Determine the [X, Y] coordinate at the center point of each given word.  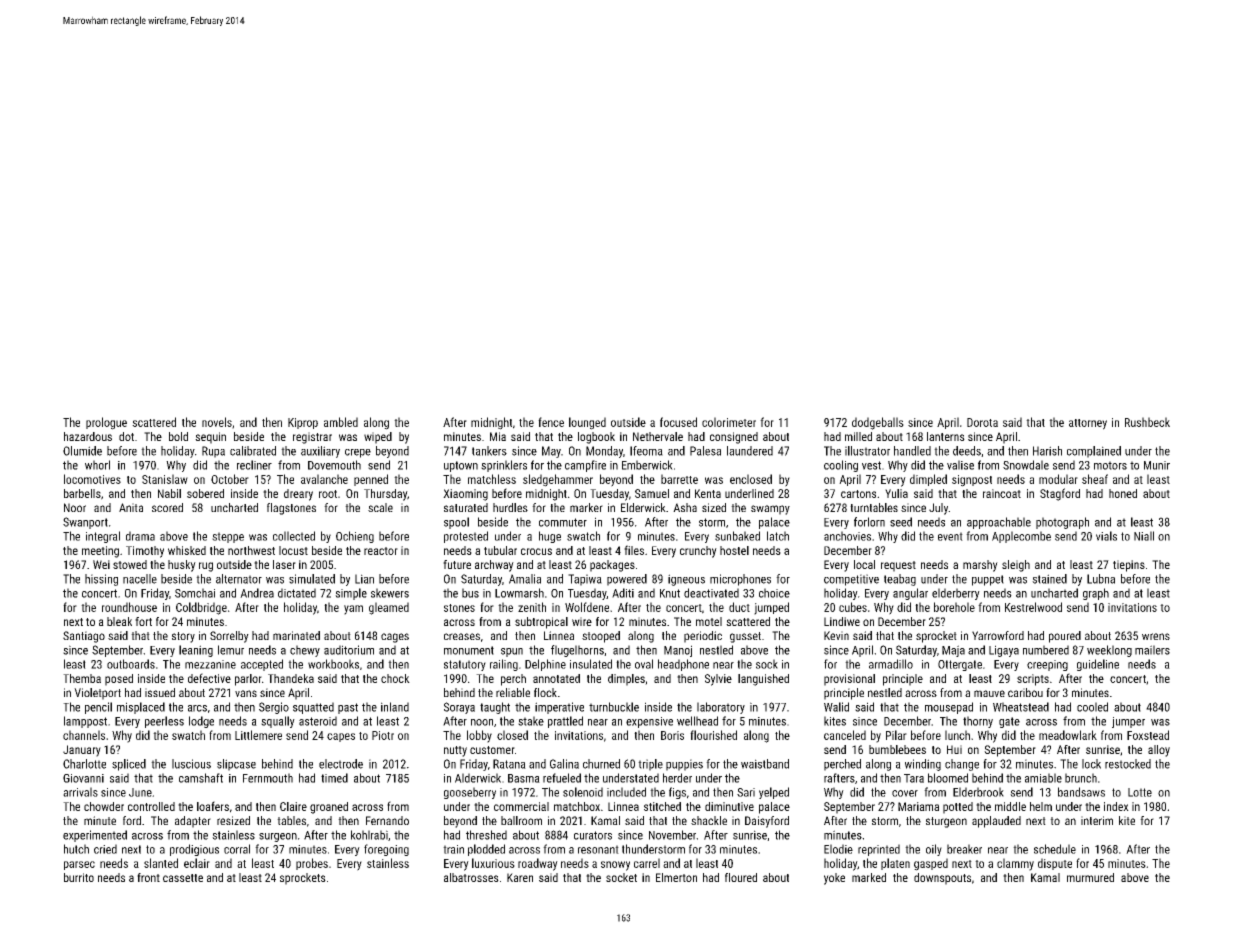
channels [84, 735]
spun [512, 652]
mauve [989, 693]
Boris [672, 735]
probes [312, 864]
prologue [106, 423]
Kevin [836, 635]
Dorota [982, 422]
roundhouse [129, 607]
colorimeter [729, 422]
